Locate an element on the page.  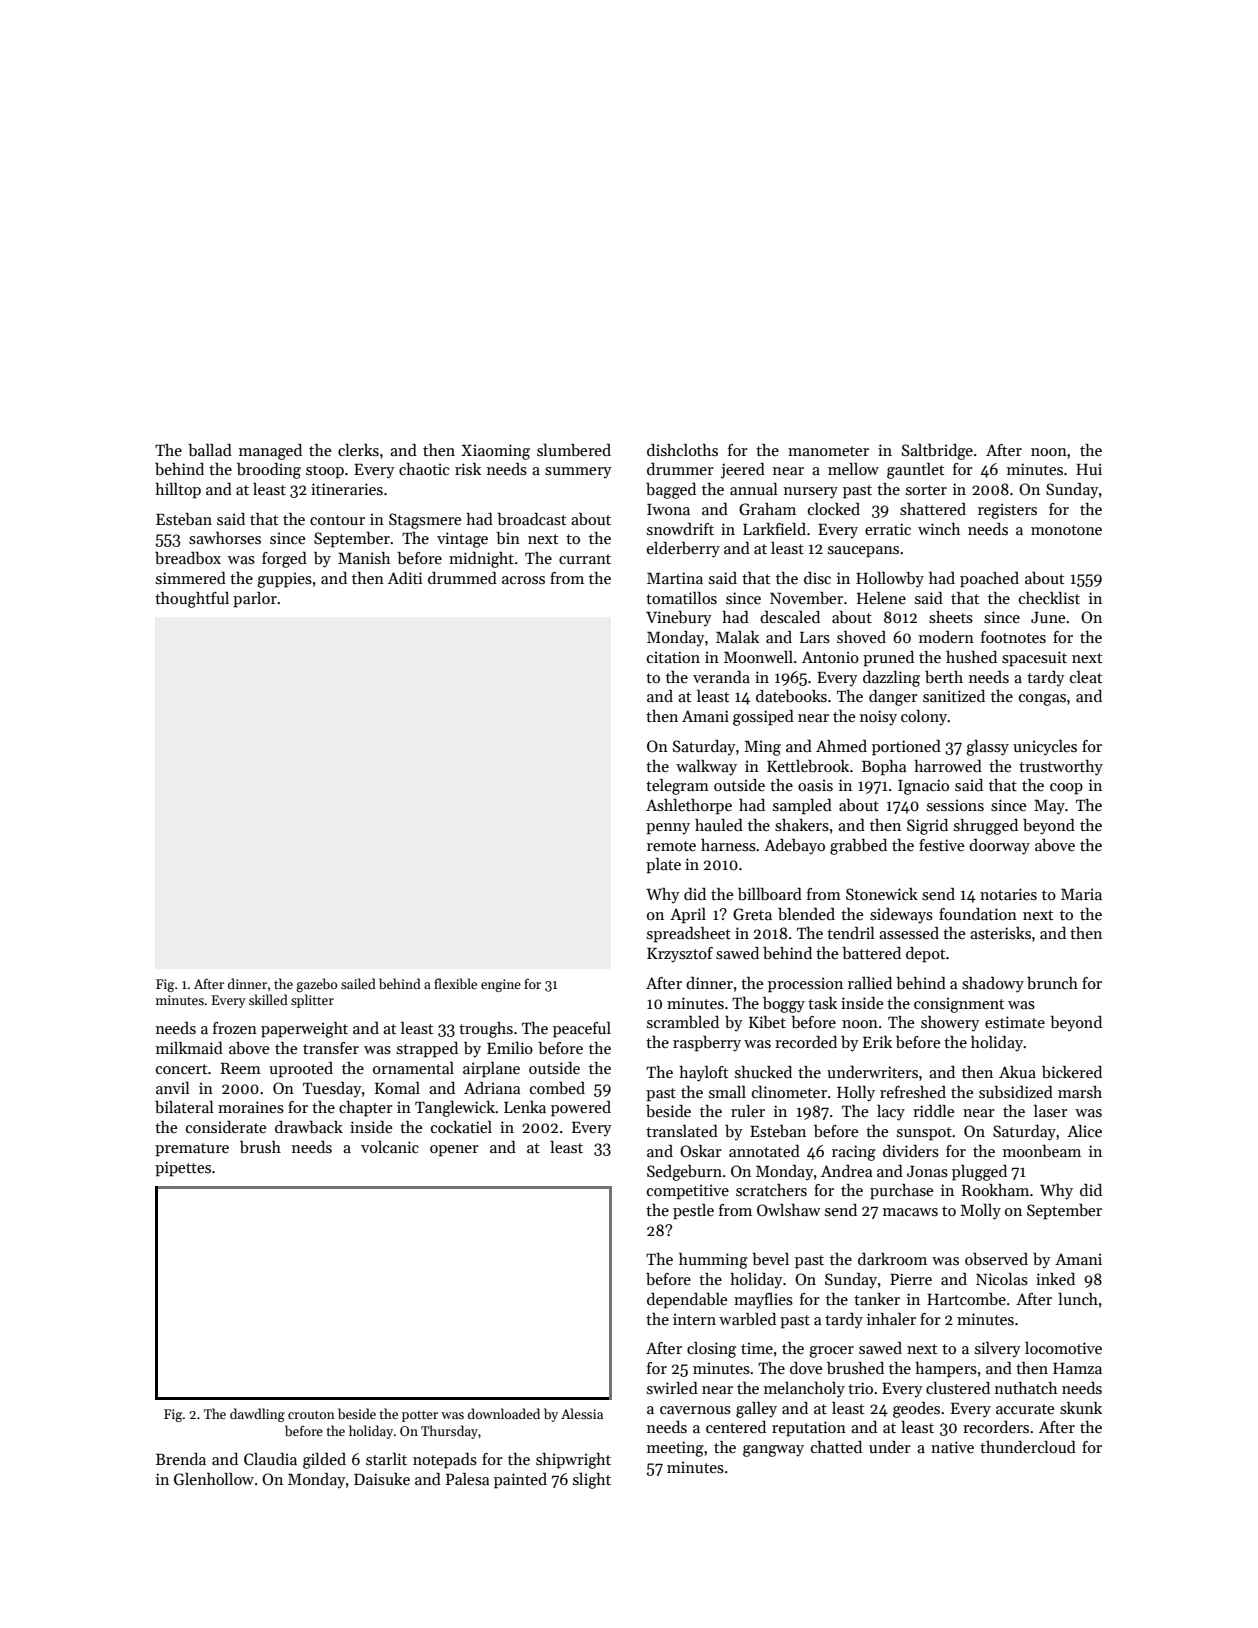
inhaler is located at coordinates (891, 1319).
